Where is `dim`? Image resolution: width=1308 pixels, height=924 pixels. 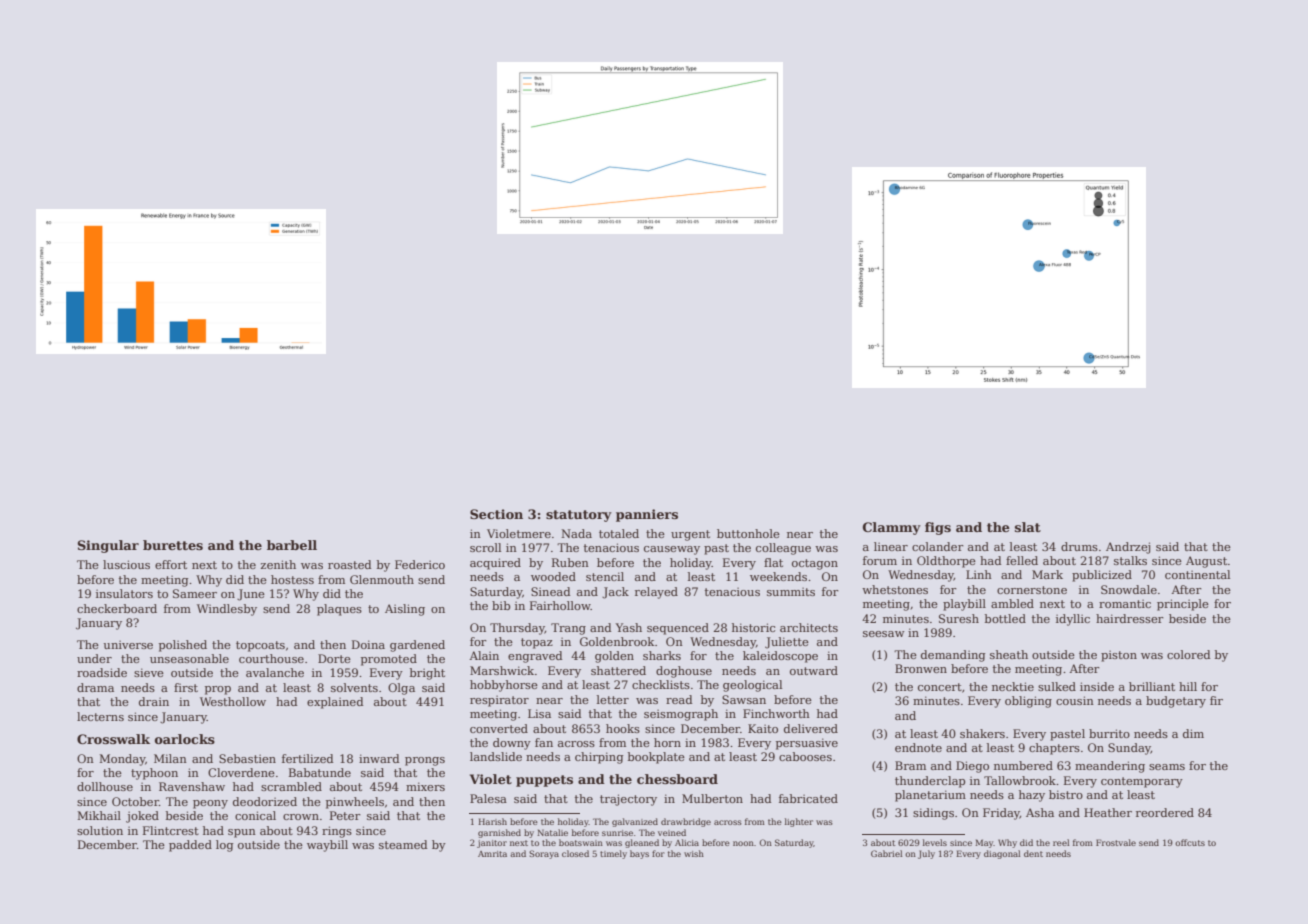
dim is located at coordinates (1193, 733).
